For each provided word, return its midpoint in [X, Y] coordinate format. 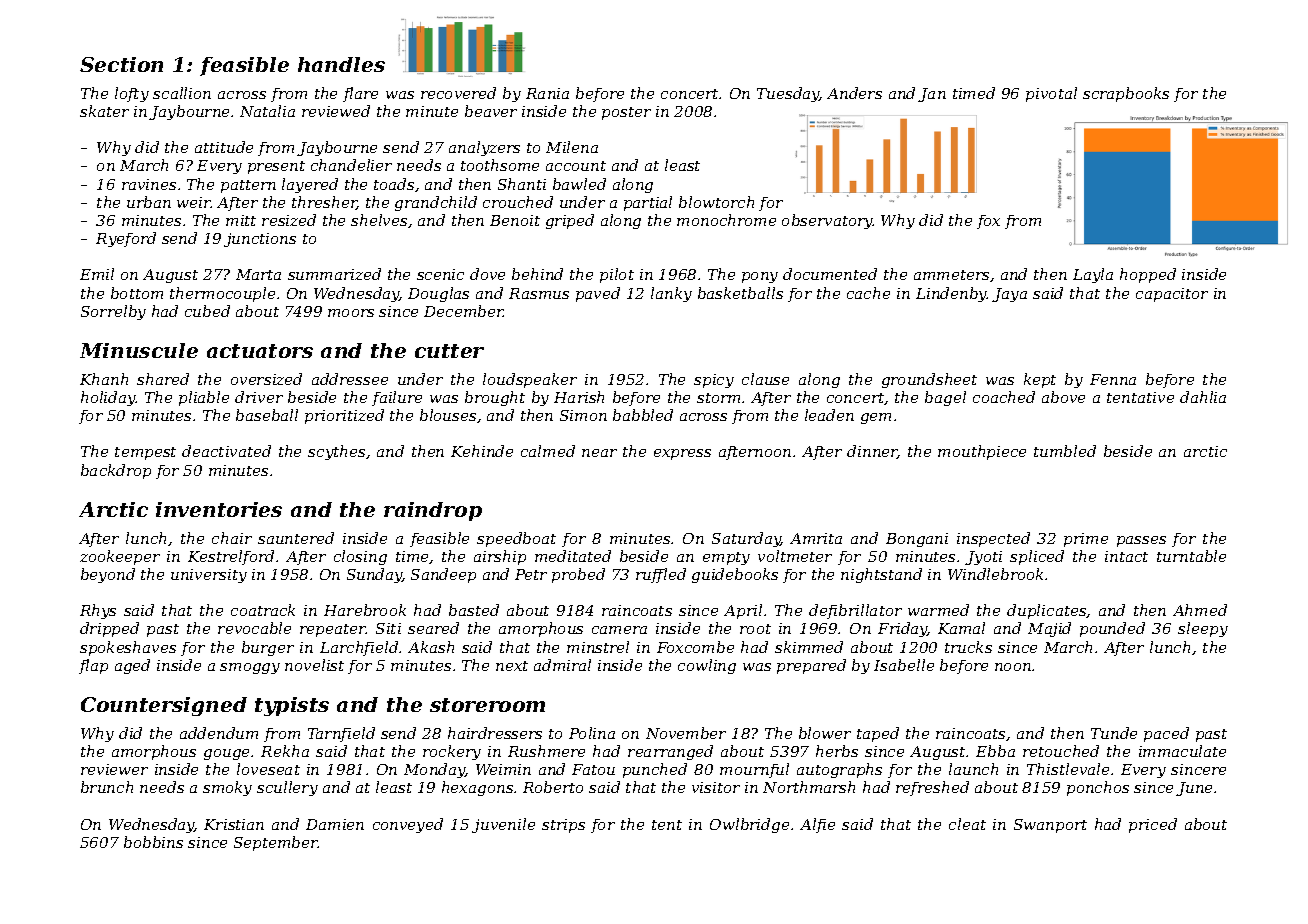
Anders [854, 93]
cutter [449, 351]
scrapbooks [1126, 94]
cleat [967, 824]
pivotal [1051, 94]
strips [563, 826]
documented [830, 274]
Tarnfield [341, 734]
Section [121, 64]
